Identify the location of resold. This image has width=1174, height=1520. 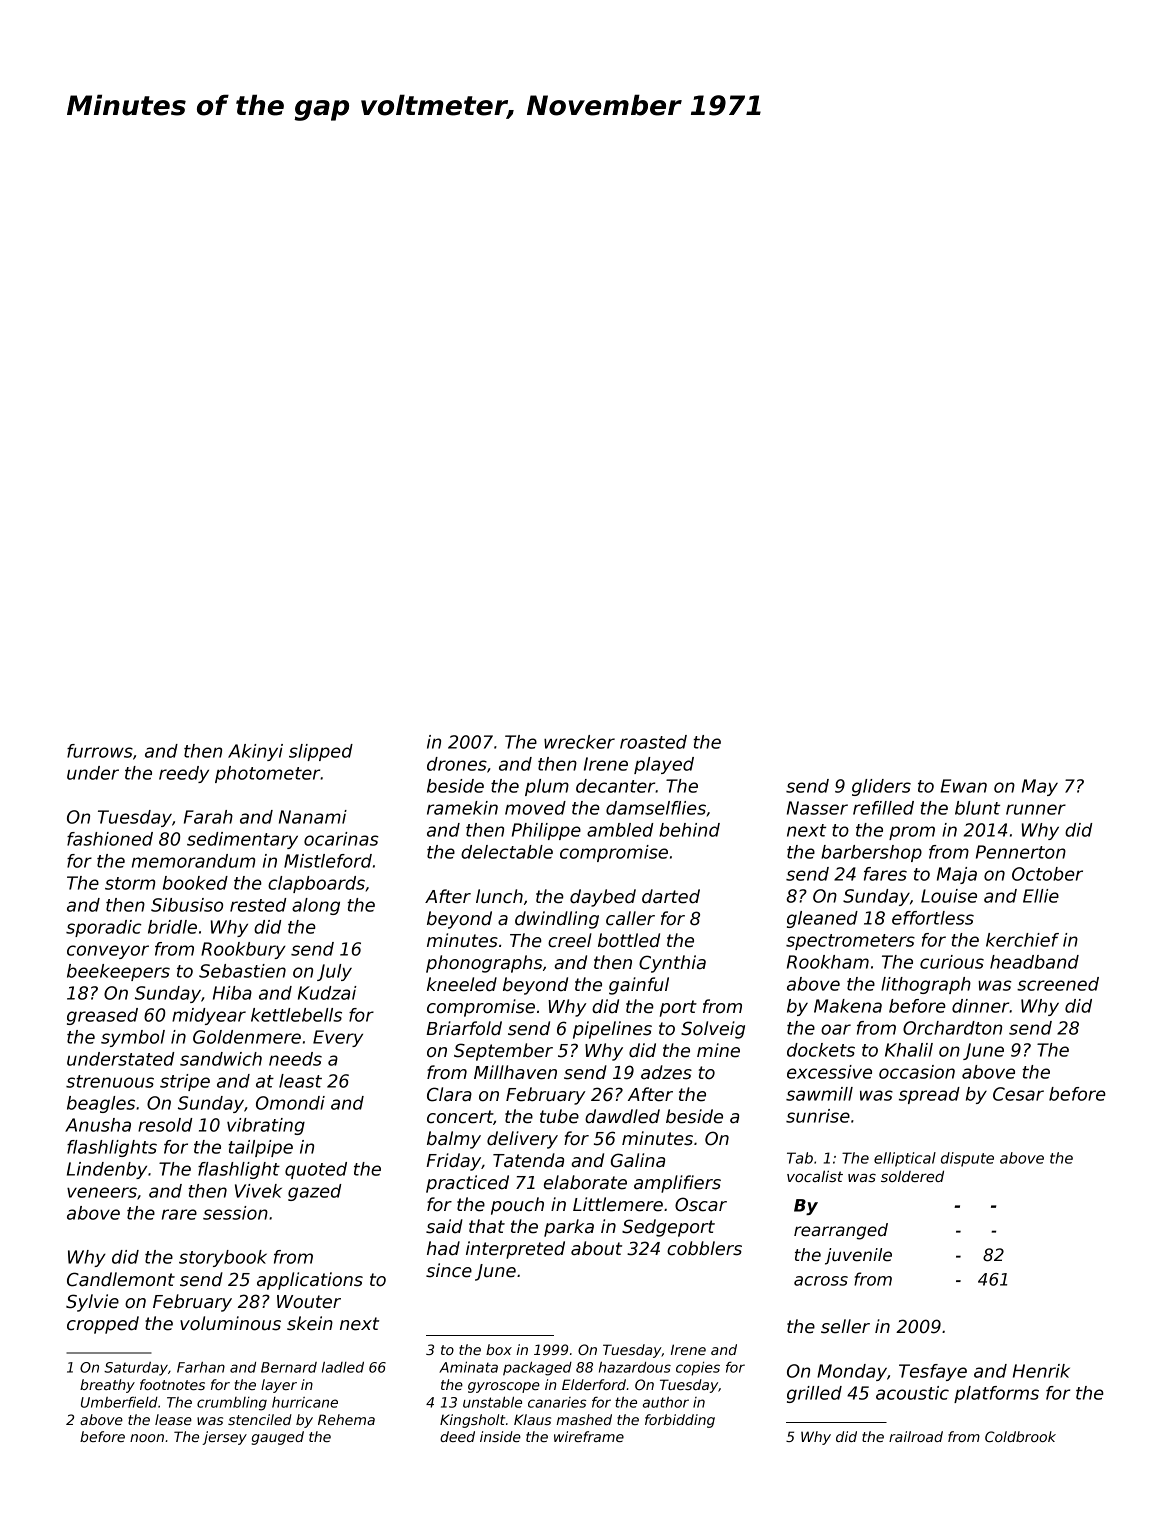
(165, 1125).
